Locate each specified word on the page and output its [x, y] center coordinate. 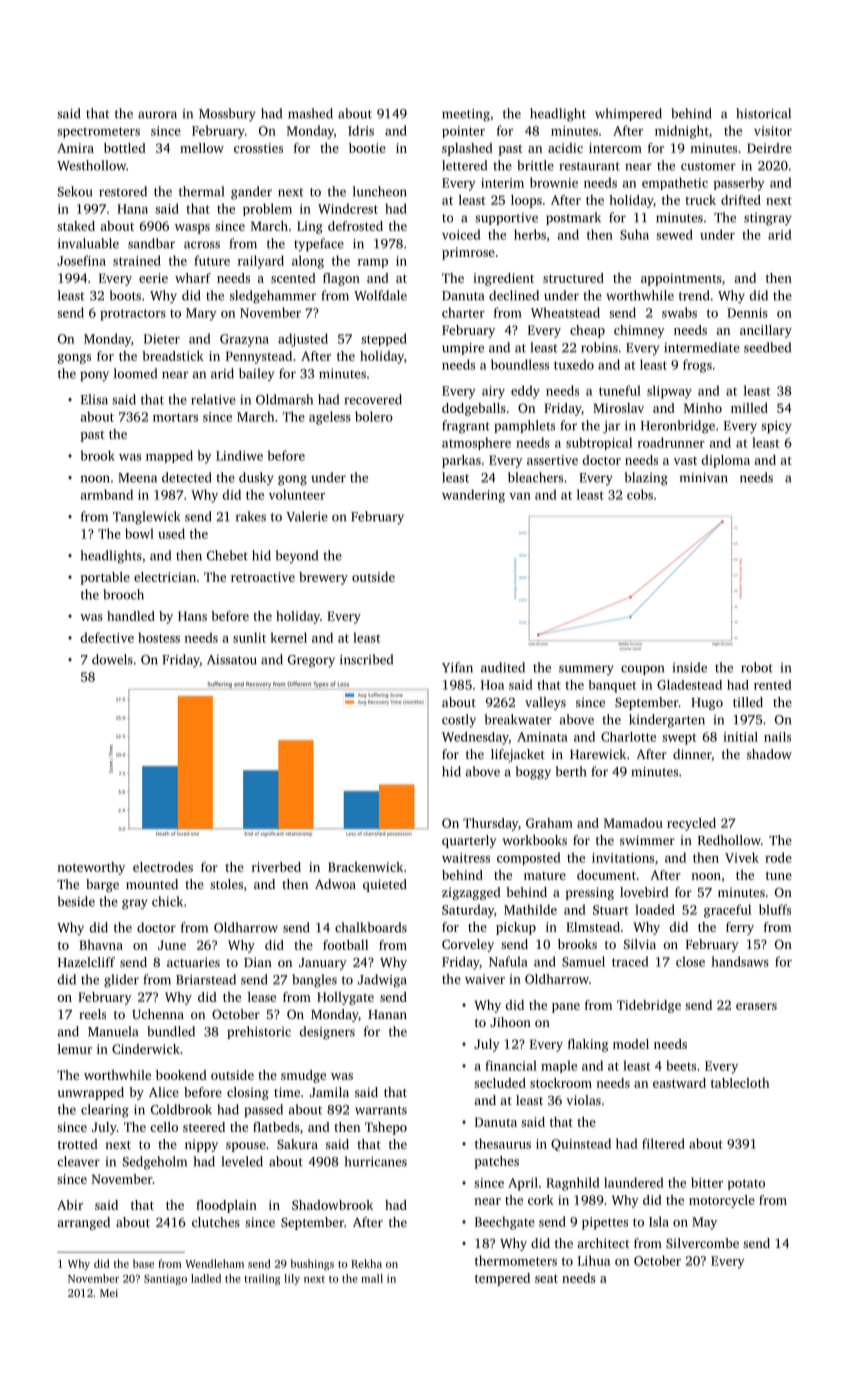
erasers [756, 1006]
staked [76, 226]
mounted [152, 884]
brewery [323, 578]
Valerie [307, 516]
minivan [704, 478]
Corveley [468, 945]
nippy [201, 1145]
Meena [137, 478]
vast [685, 461]
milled [749, 408]
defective [107, 637]
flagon [341, 279]
